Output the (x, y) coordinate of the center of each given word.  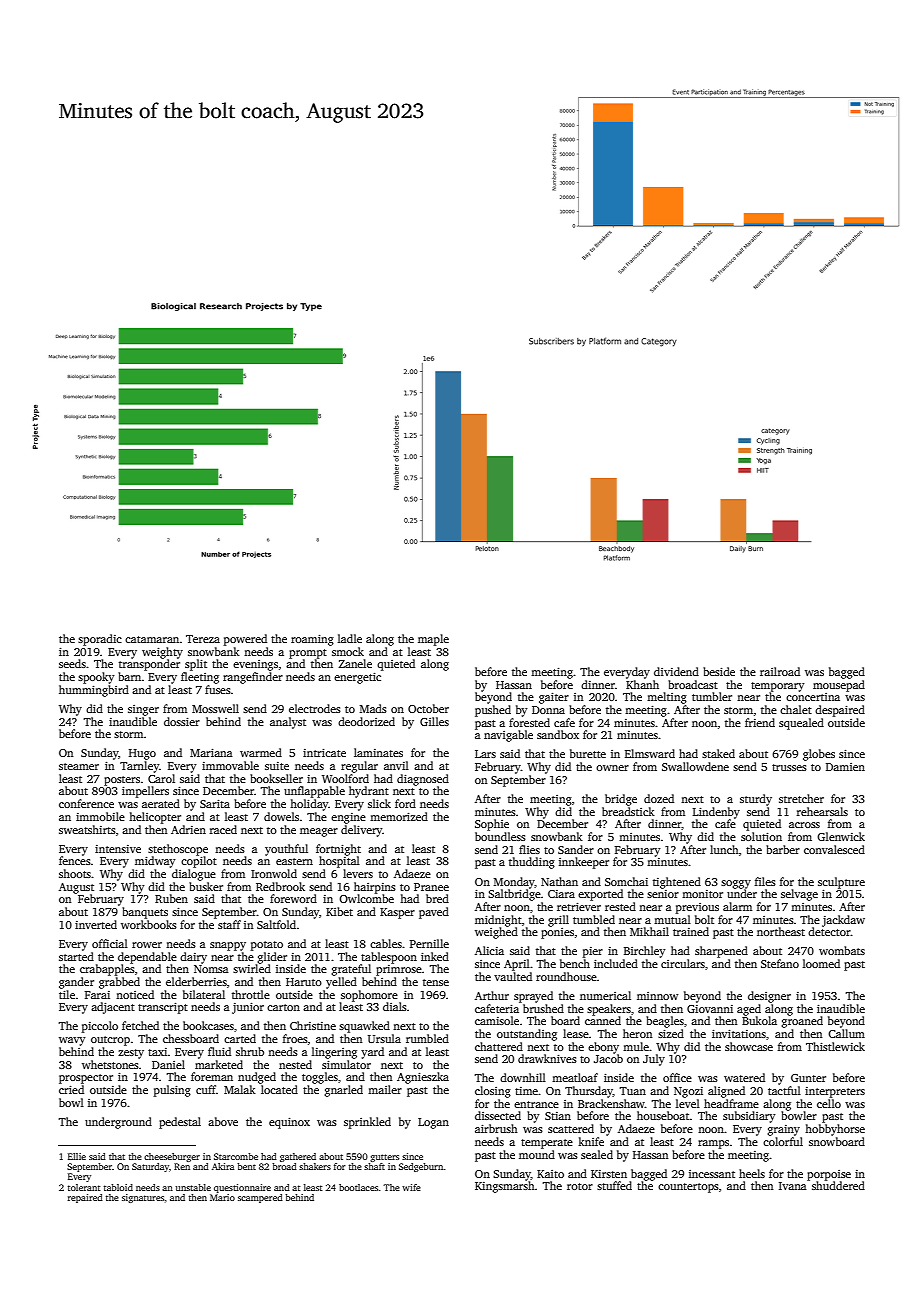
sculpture (841, 883)
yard (372, 1053)
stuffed (614, 1185)
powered (245, 640)
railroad (780, 671)
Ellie (77, 1156)
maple (433, 640)
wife (411, 1187)
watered (744, 1077)
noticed (135, 994)
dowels (281, 816)
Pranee (431, 887)
